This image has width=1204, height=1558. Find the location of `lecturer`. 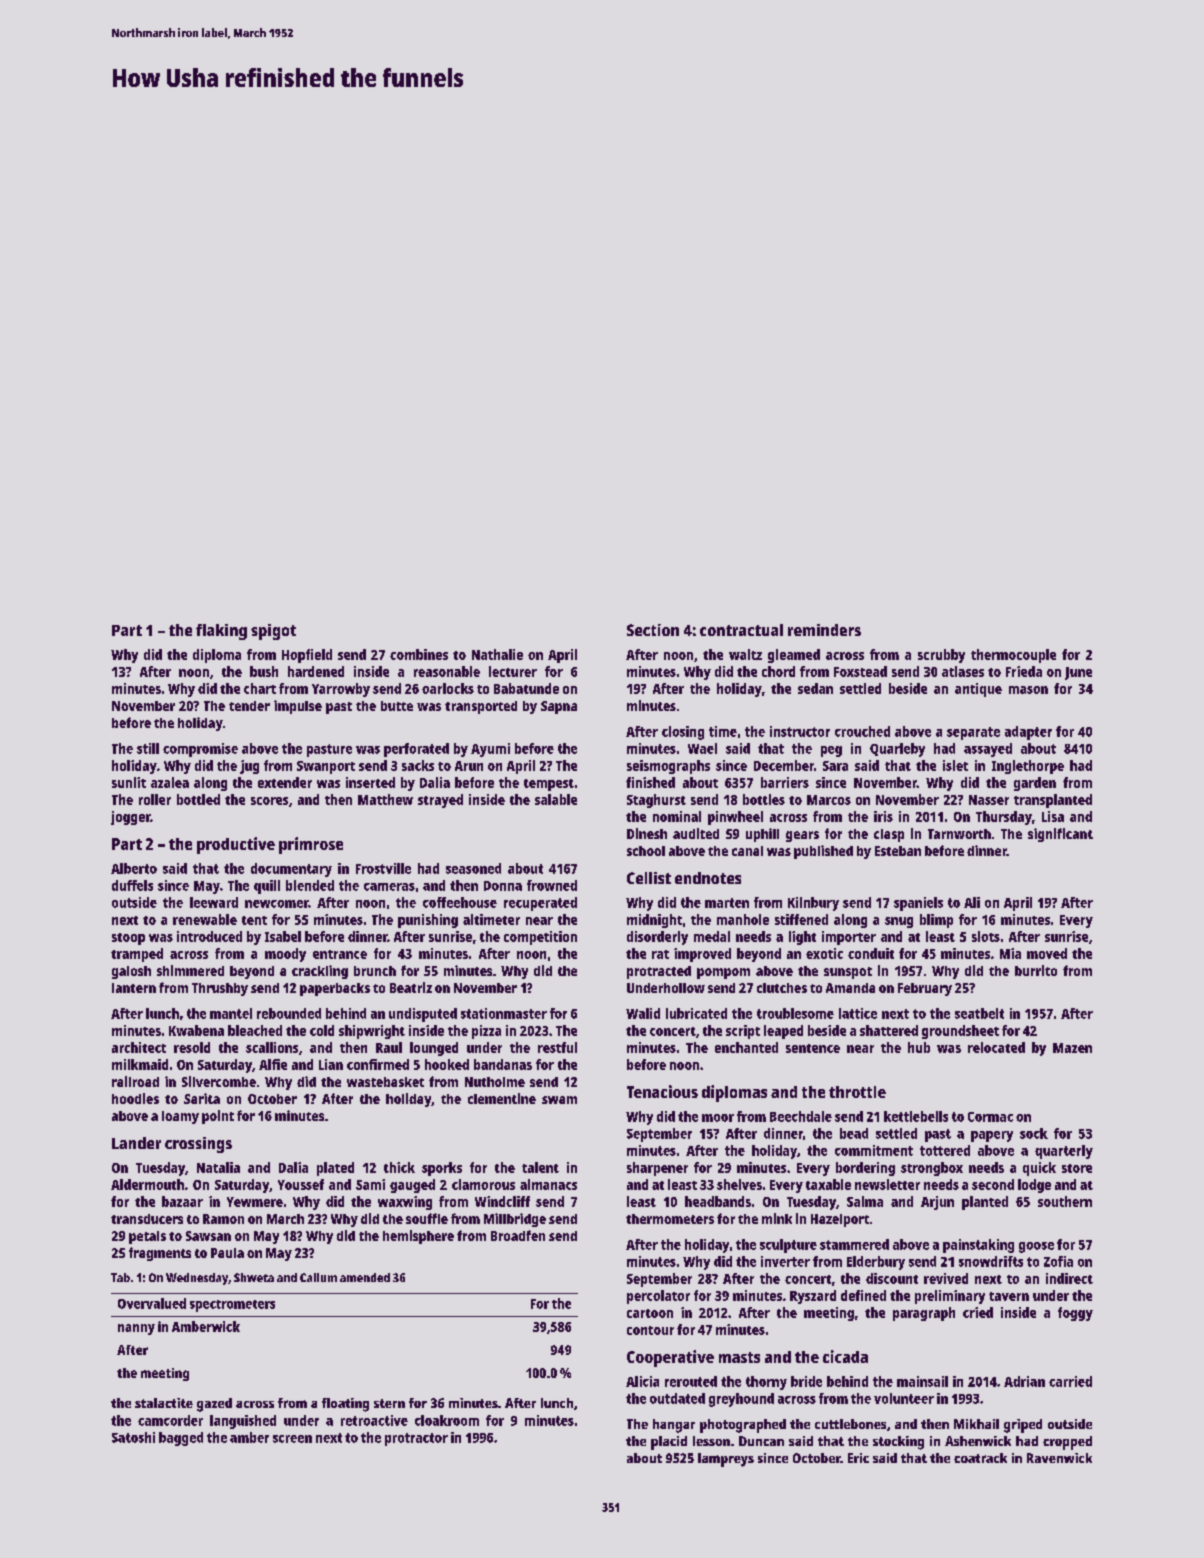

lecturer is located at coordinates (513, 671).
